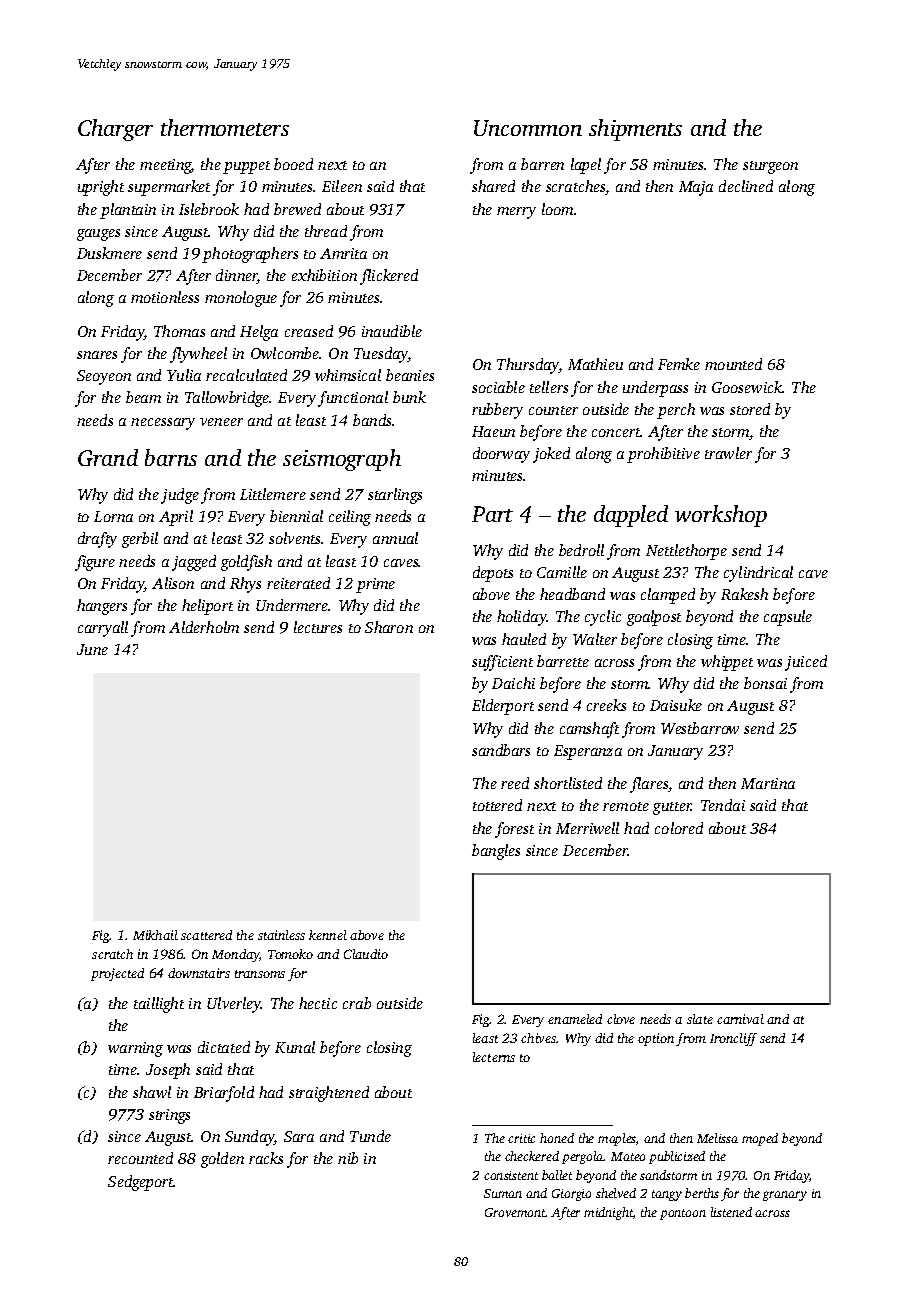  What do you see at coordinates (353, 399) in the page?
I see `functional` at bounding box center [353, 399].
